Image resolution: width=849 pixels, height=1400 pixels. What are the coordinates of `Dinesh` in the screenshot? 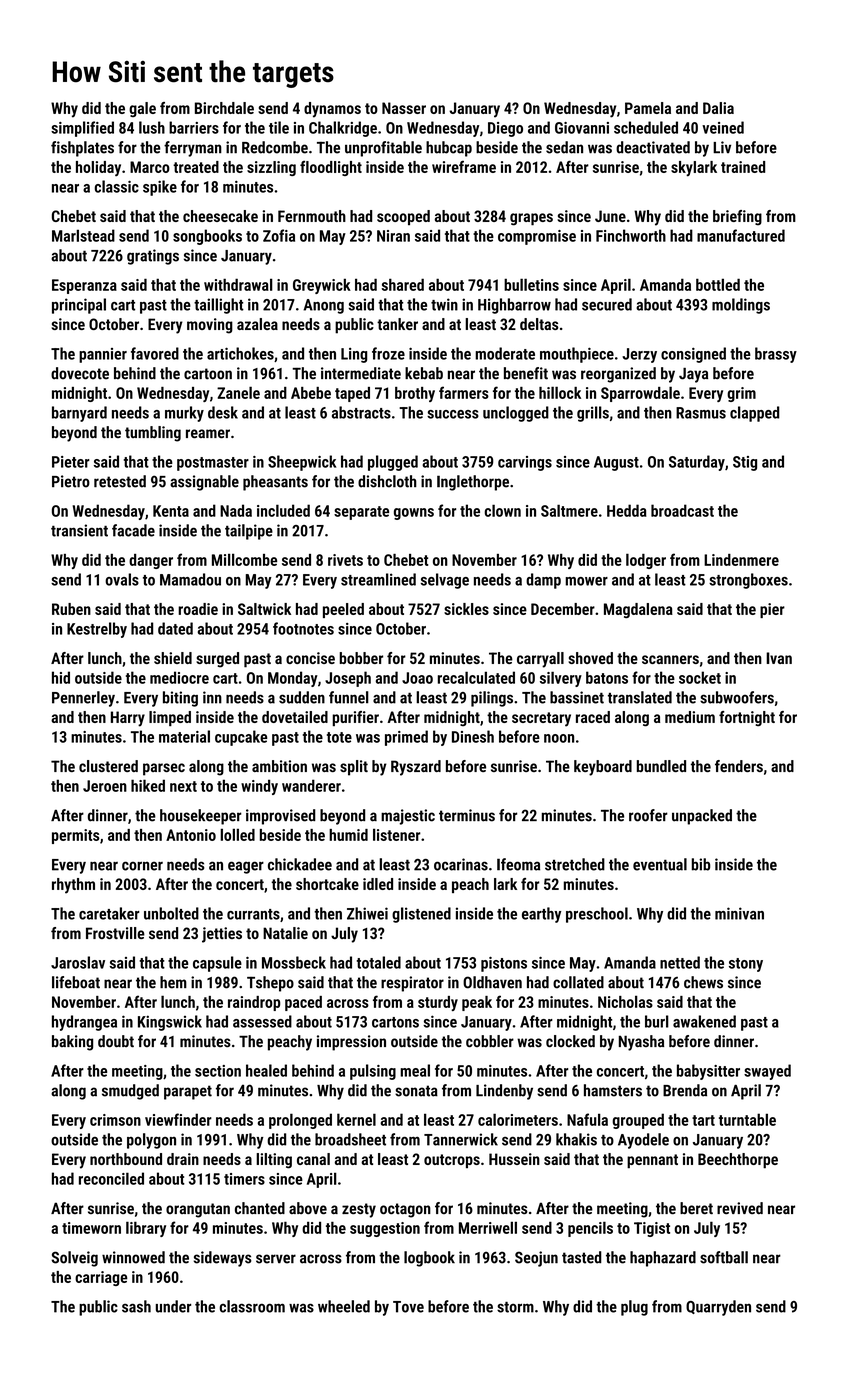 It's located at (473, 736).
